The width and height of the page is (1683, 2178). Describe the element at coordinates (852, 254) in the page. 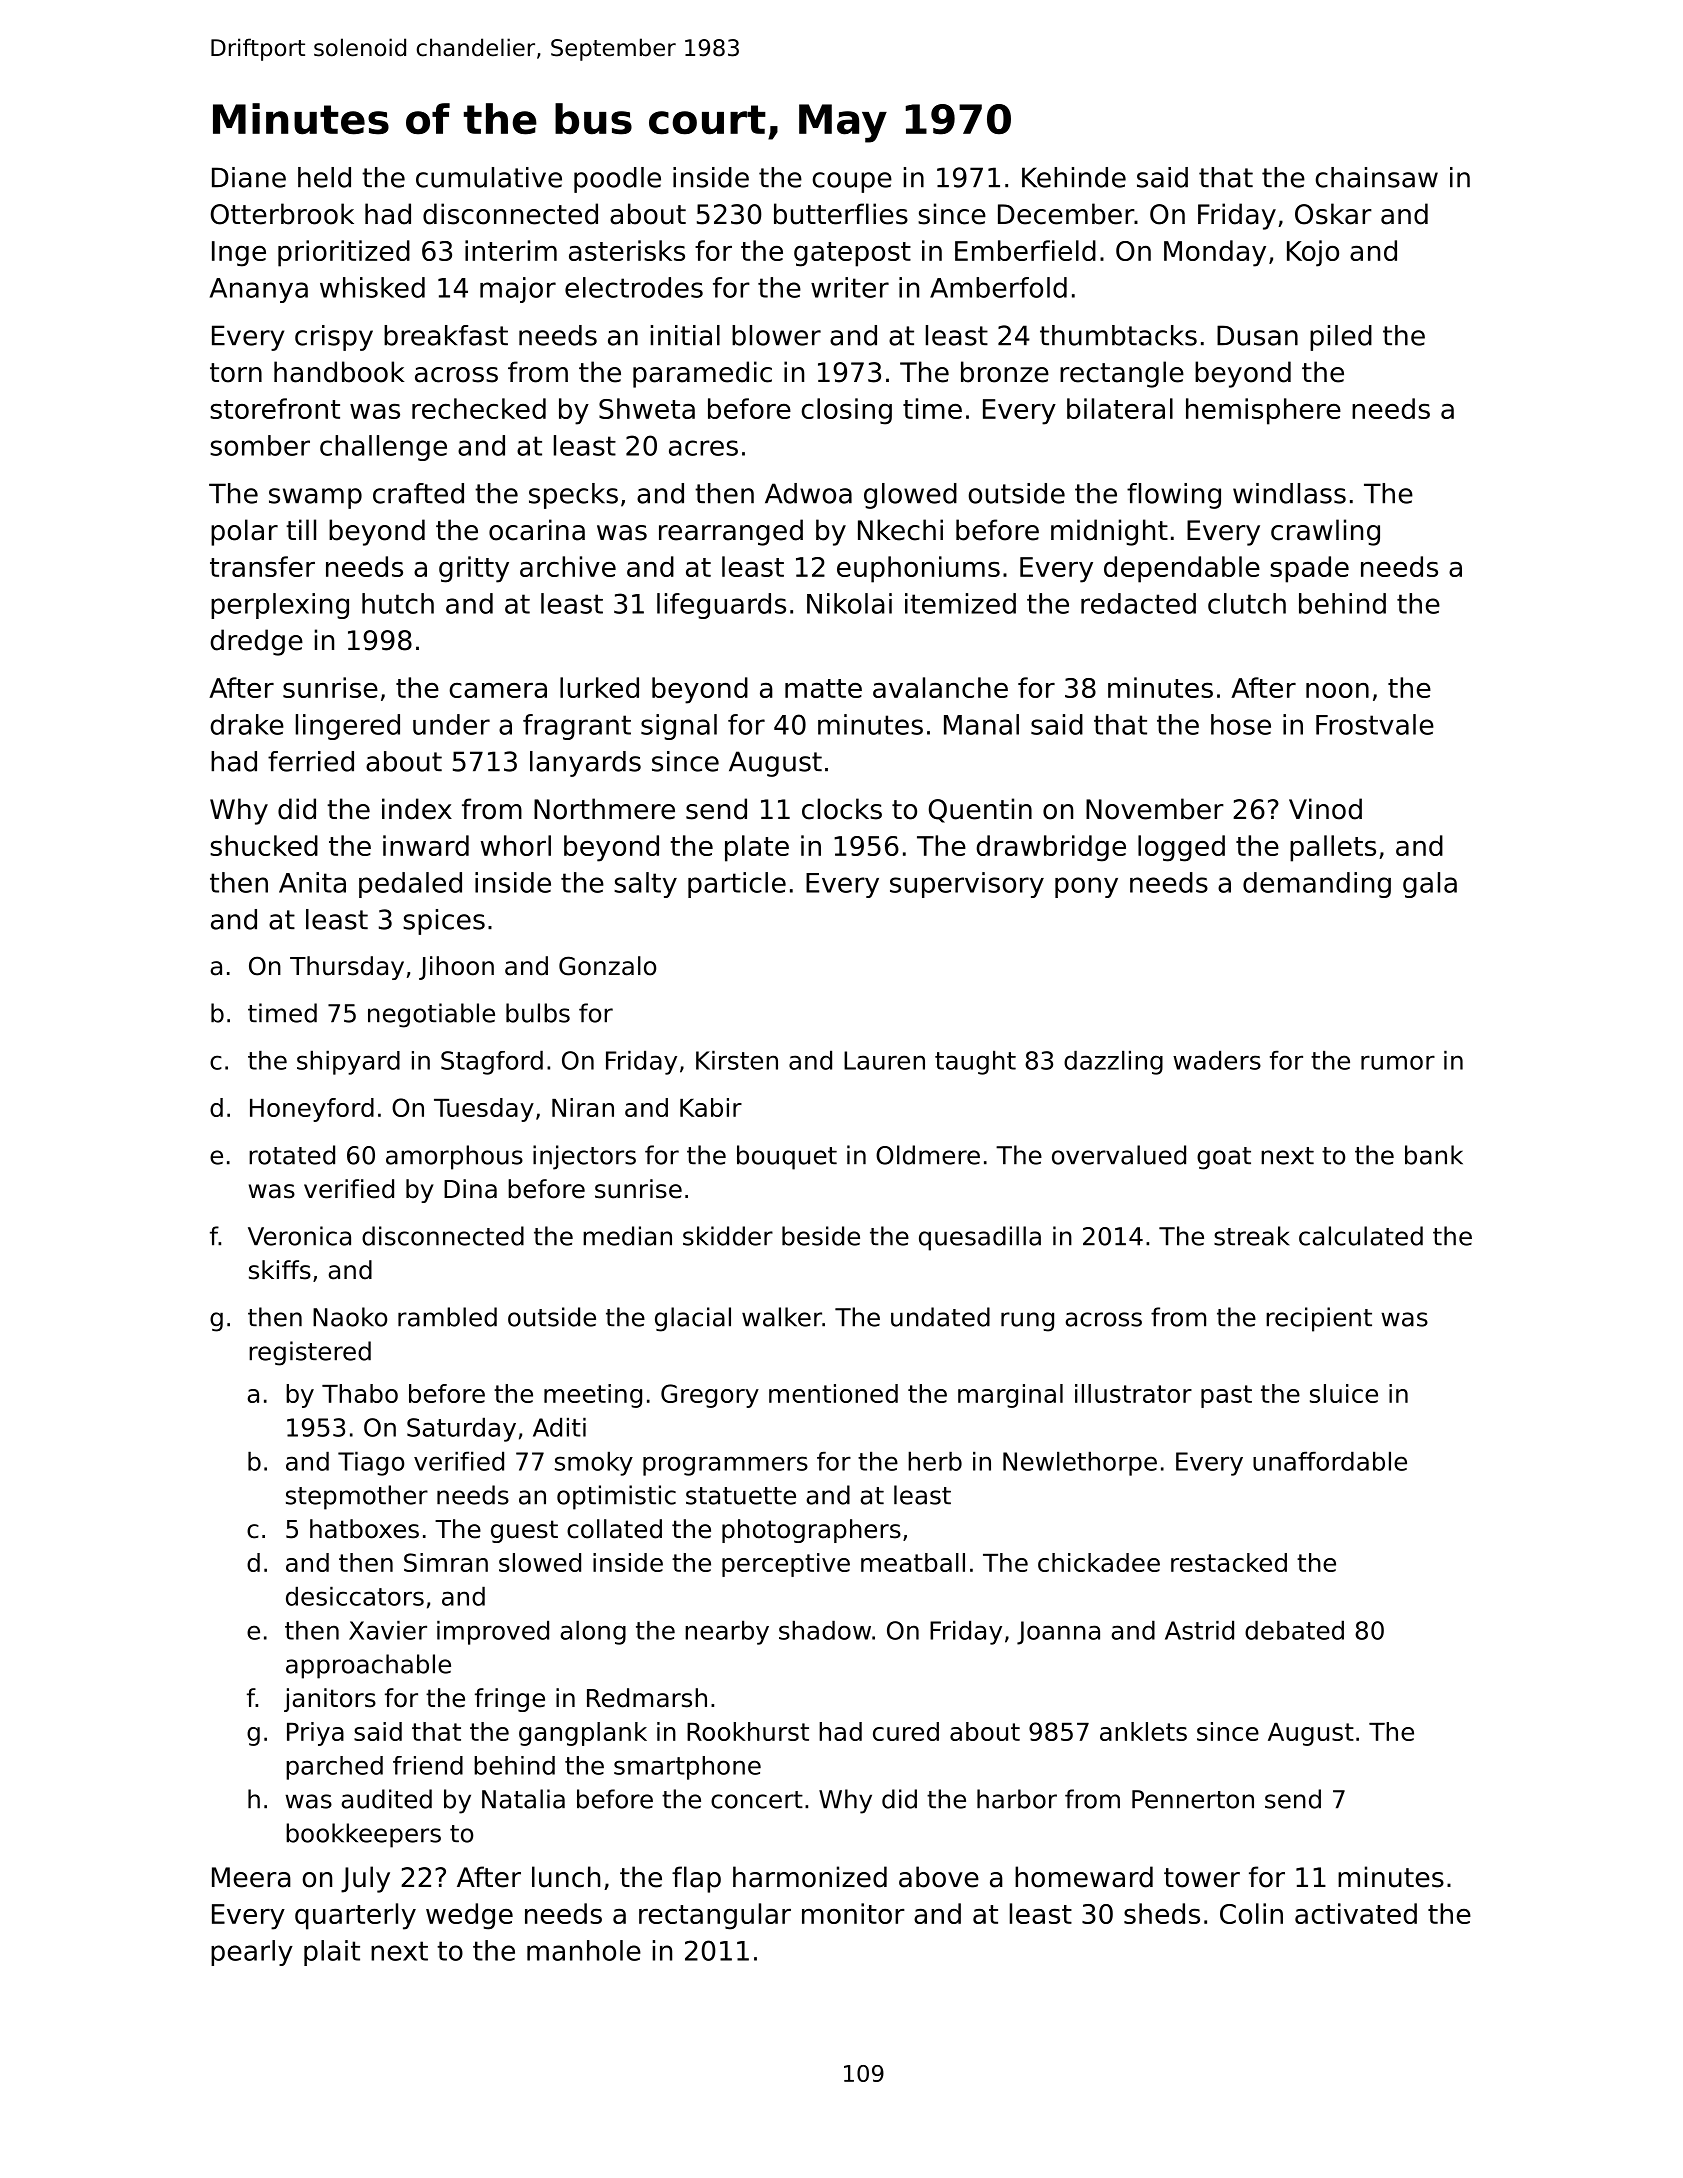

I see `gatepost` at that location.
